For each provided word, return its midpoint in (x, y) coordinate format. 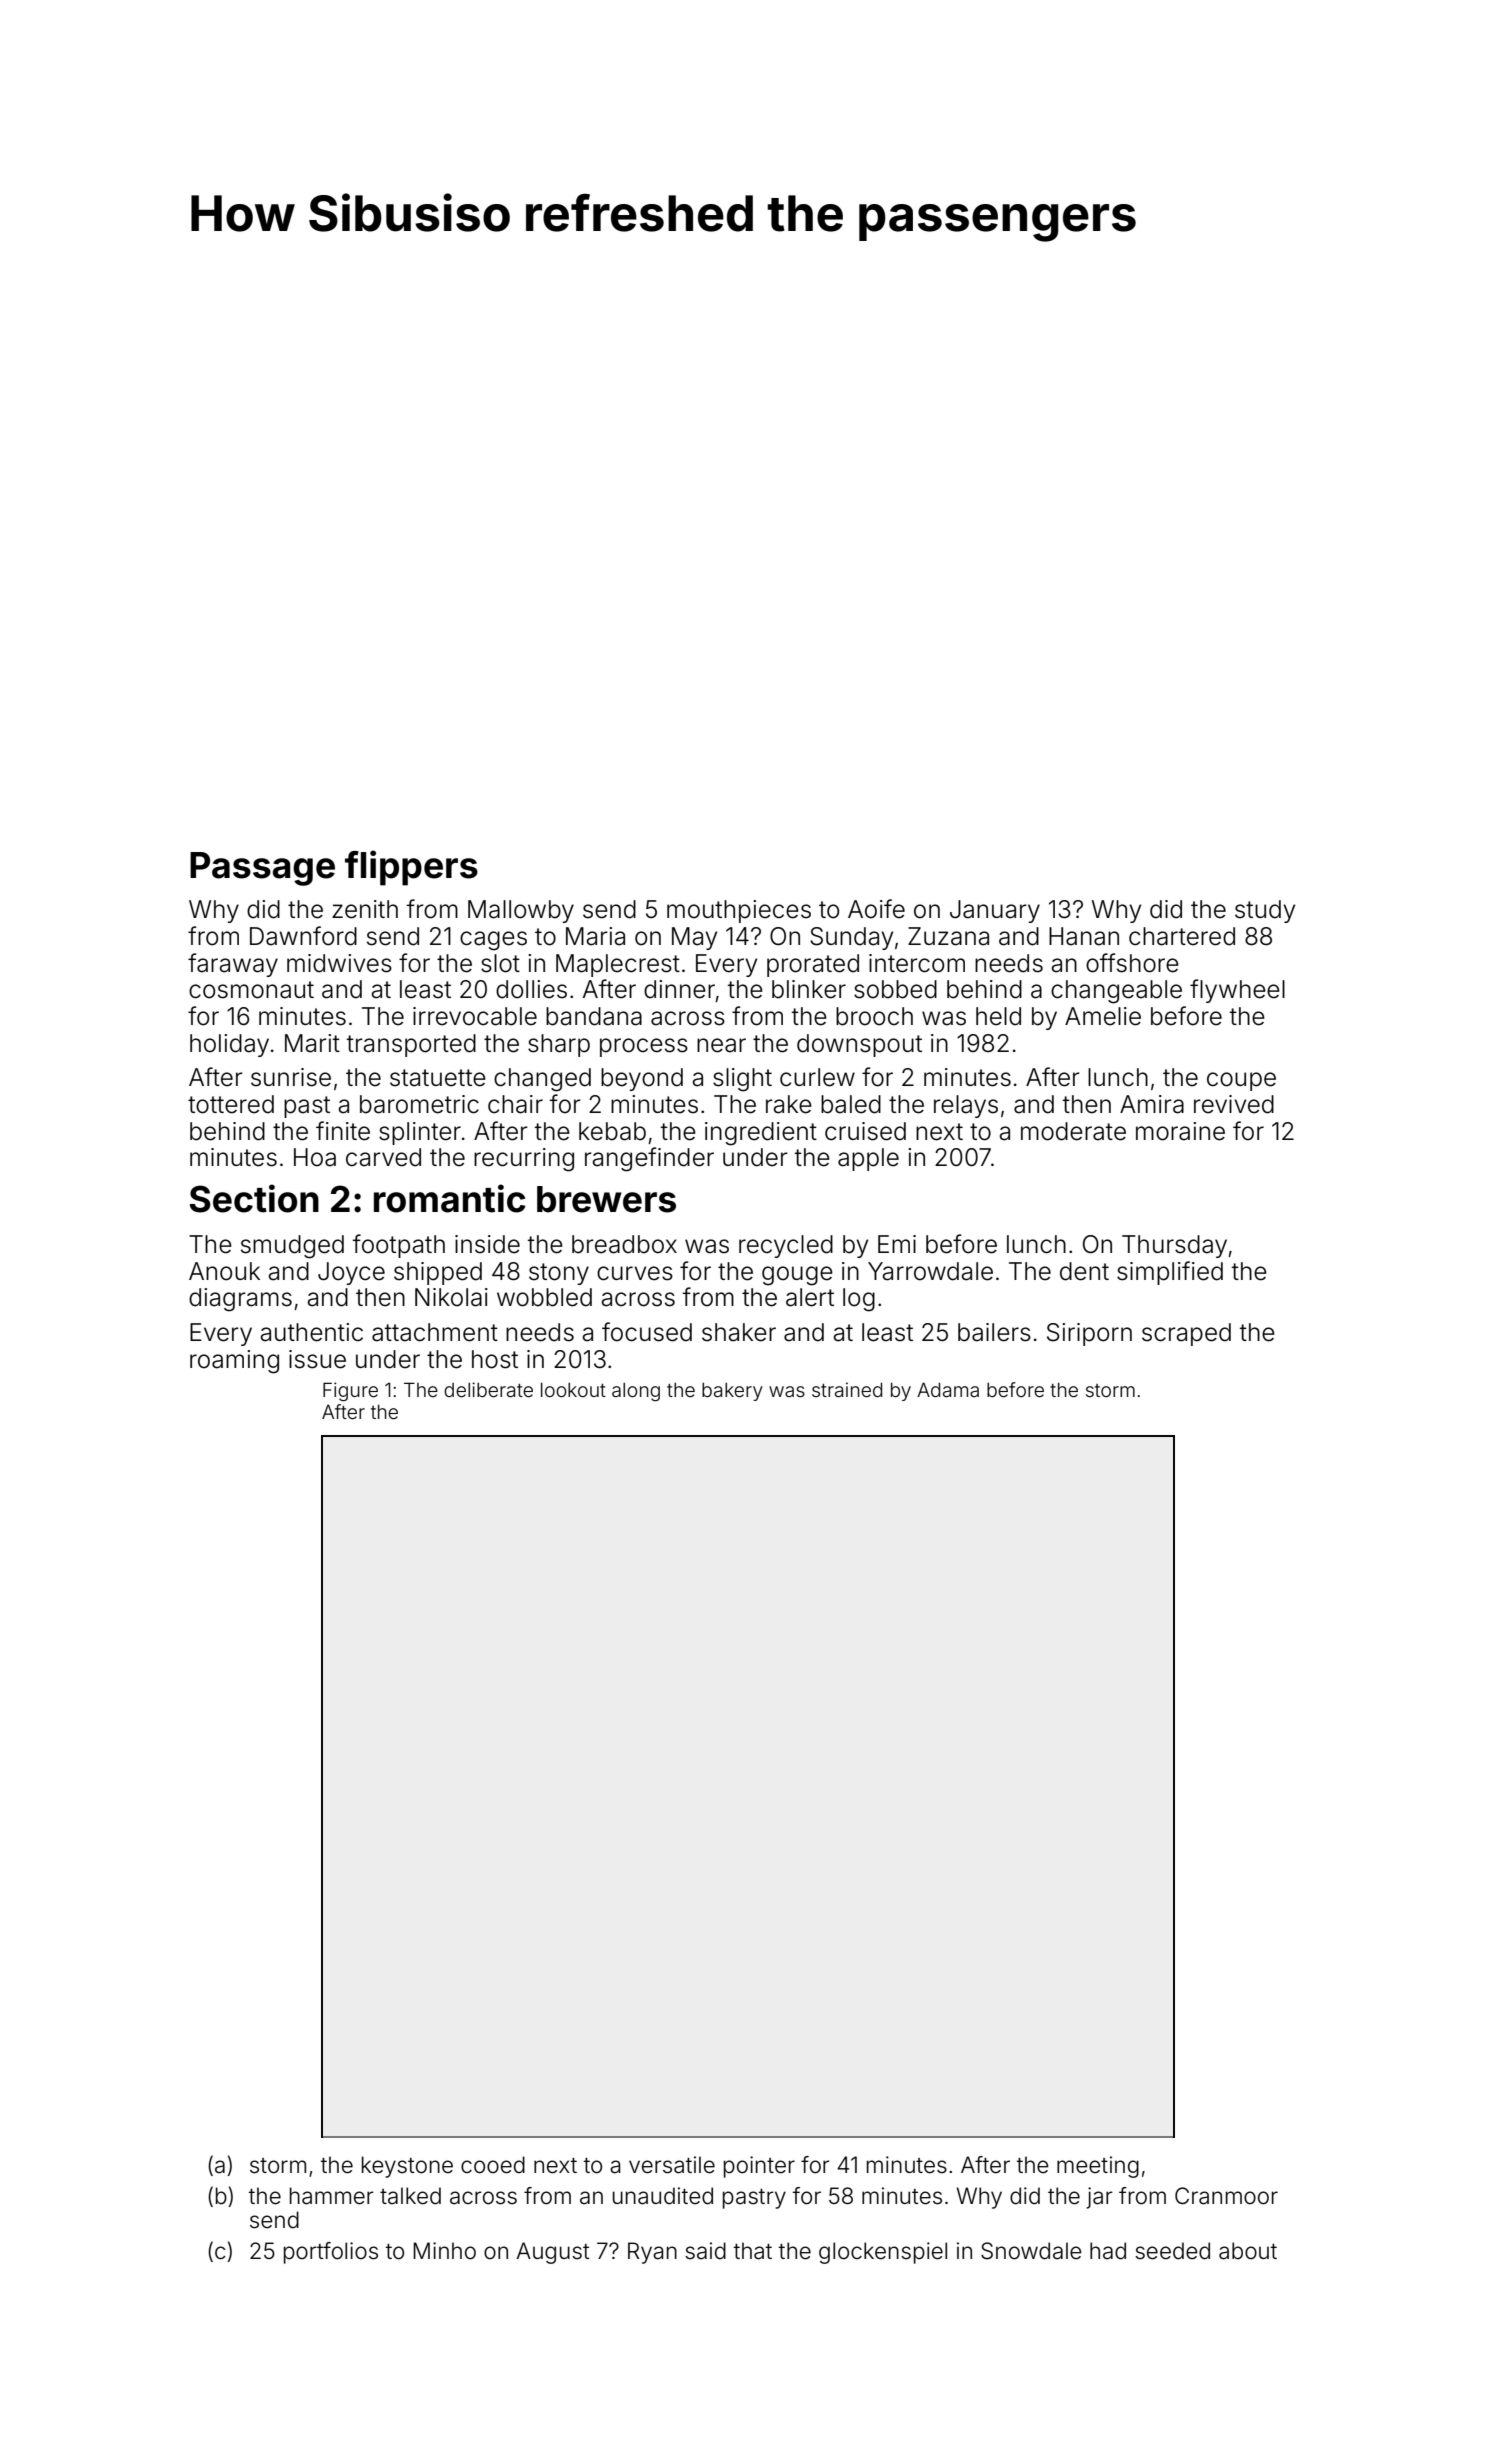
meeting (1098, 2167)
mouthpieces (739, 911)
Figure (350, 1391)
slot (500, 963)
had (1108, 2251)
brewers (606, 1199)
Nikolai (451, 1297)
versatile (672, 2165)
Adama (948, 1389)
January (995, 911)
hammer (332, 2196)
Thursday (1174, 1246)
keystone (407, 2167)
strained (847, 1389)
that (753, 2251)
